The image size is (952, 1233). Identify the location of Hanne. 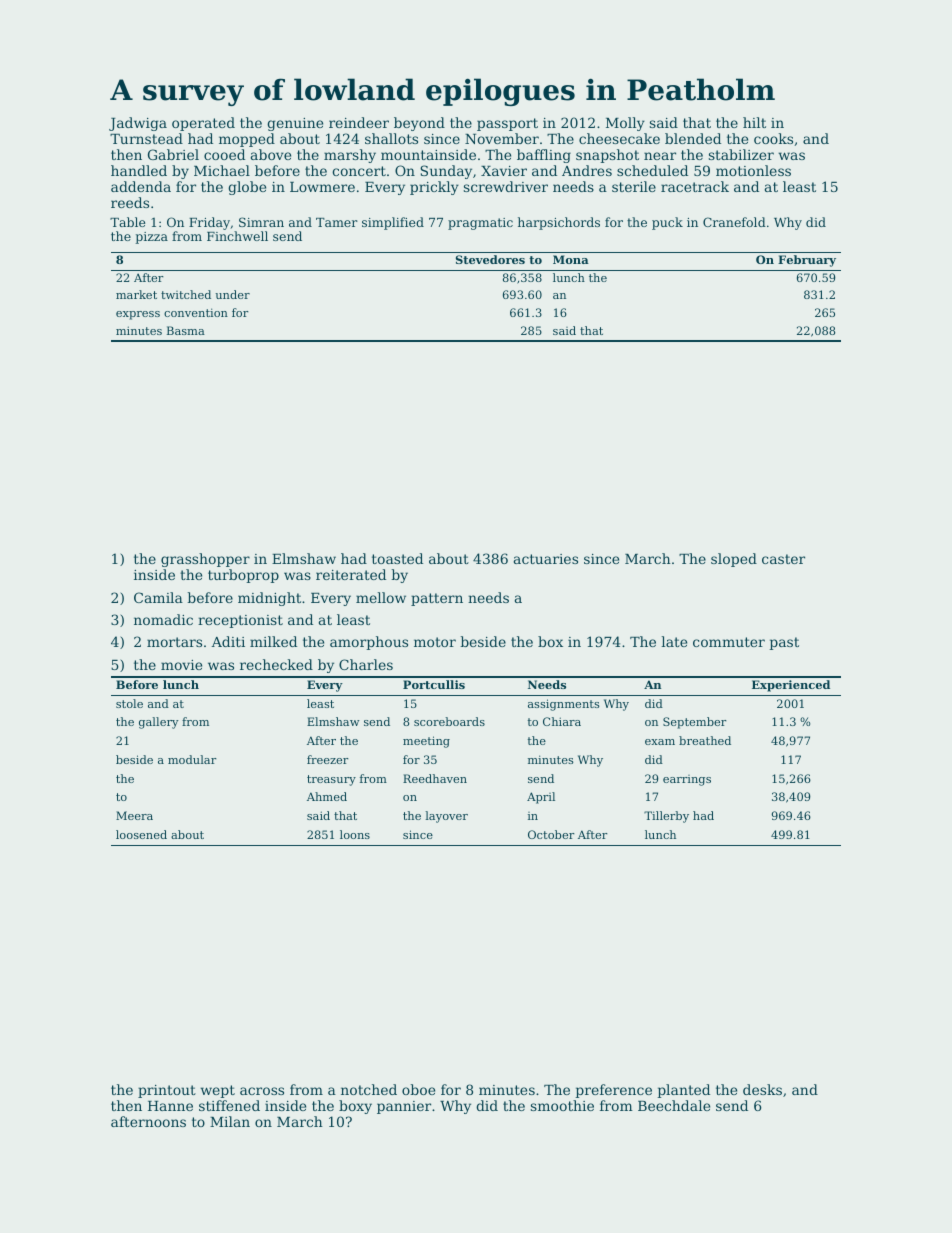
(170, 1106).
